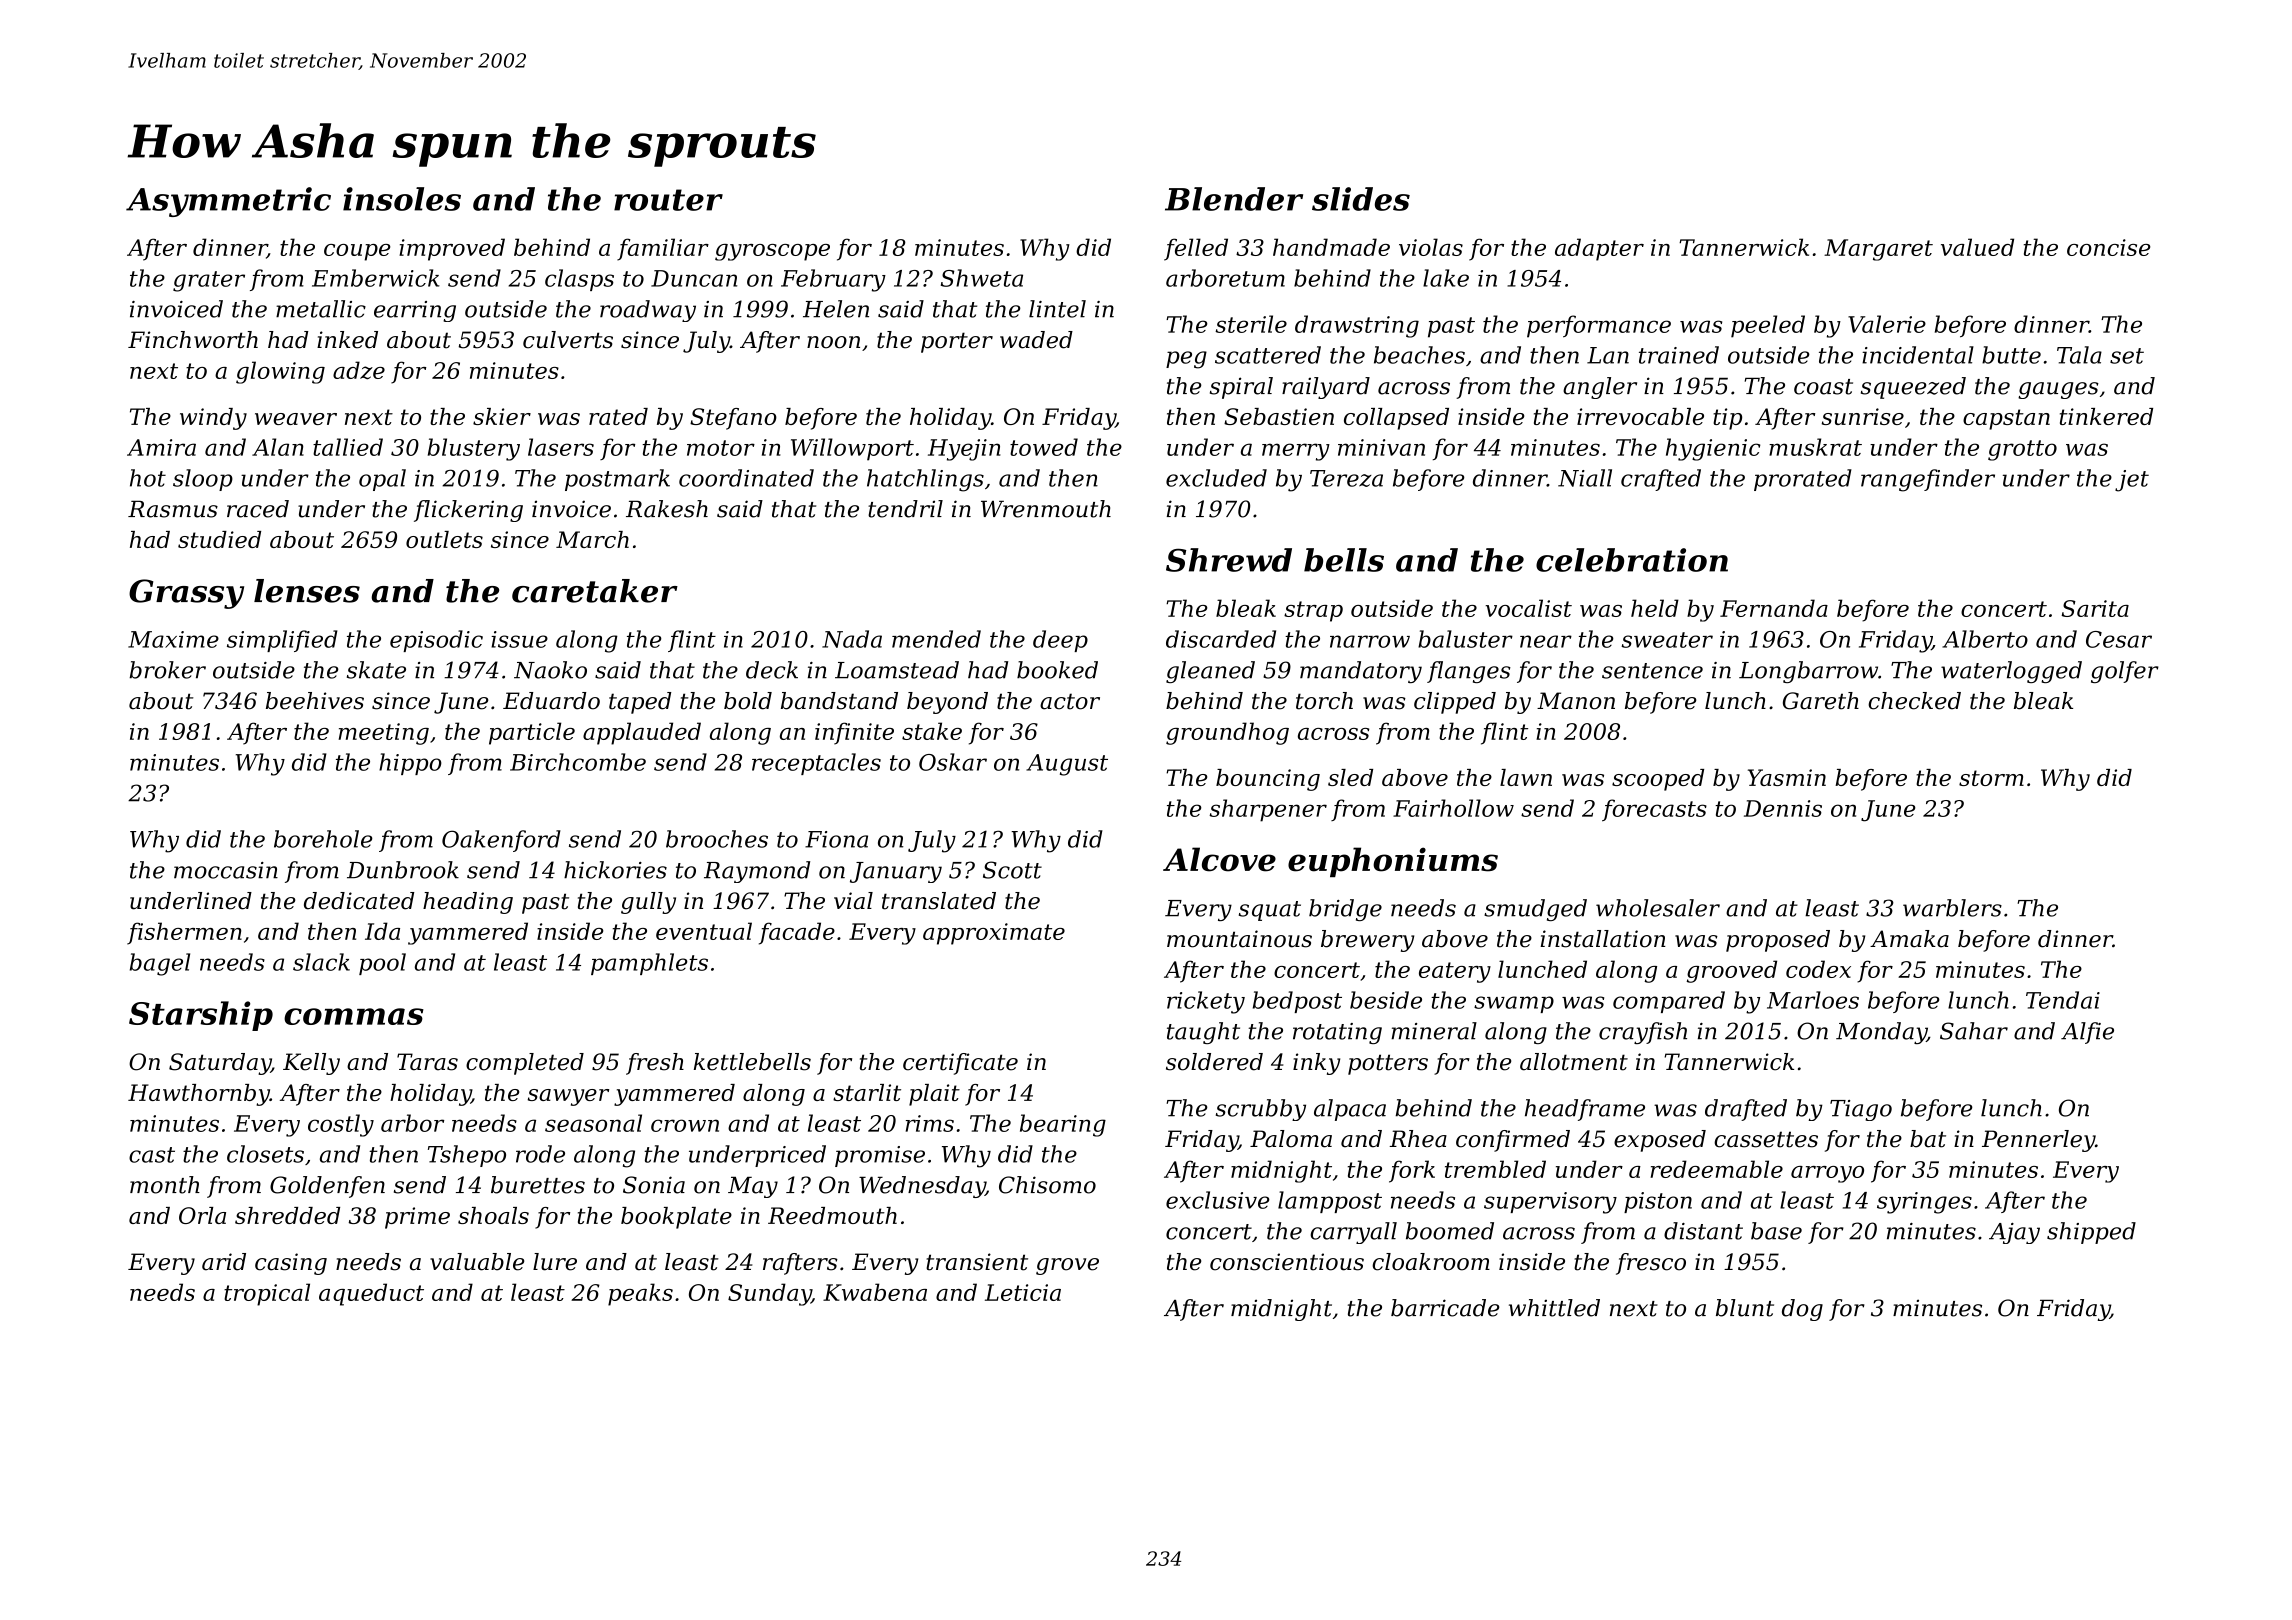 The image size is (2292, 1620). I want to click on torch, so click(1324, 701).
